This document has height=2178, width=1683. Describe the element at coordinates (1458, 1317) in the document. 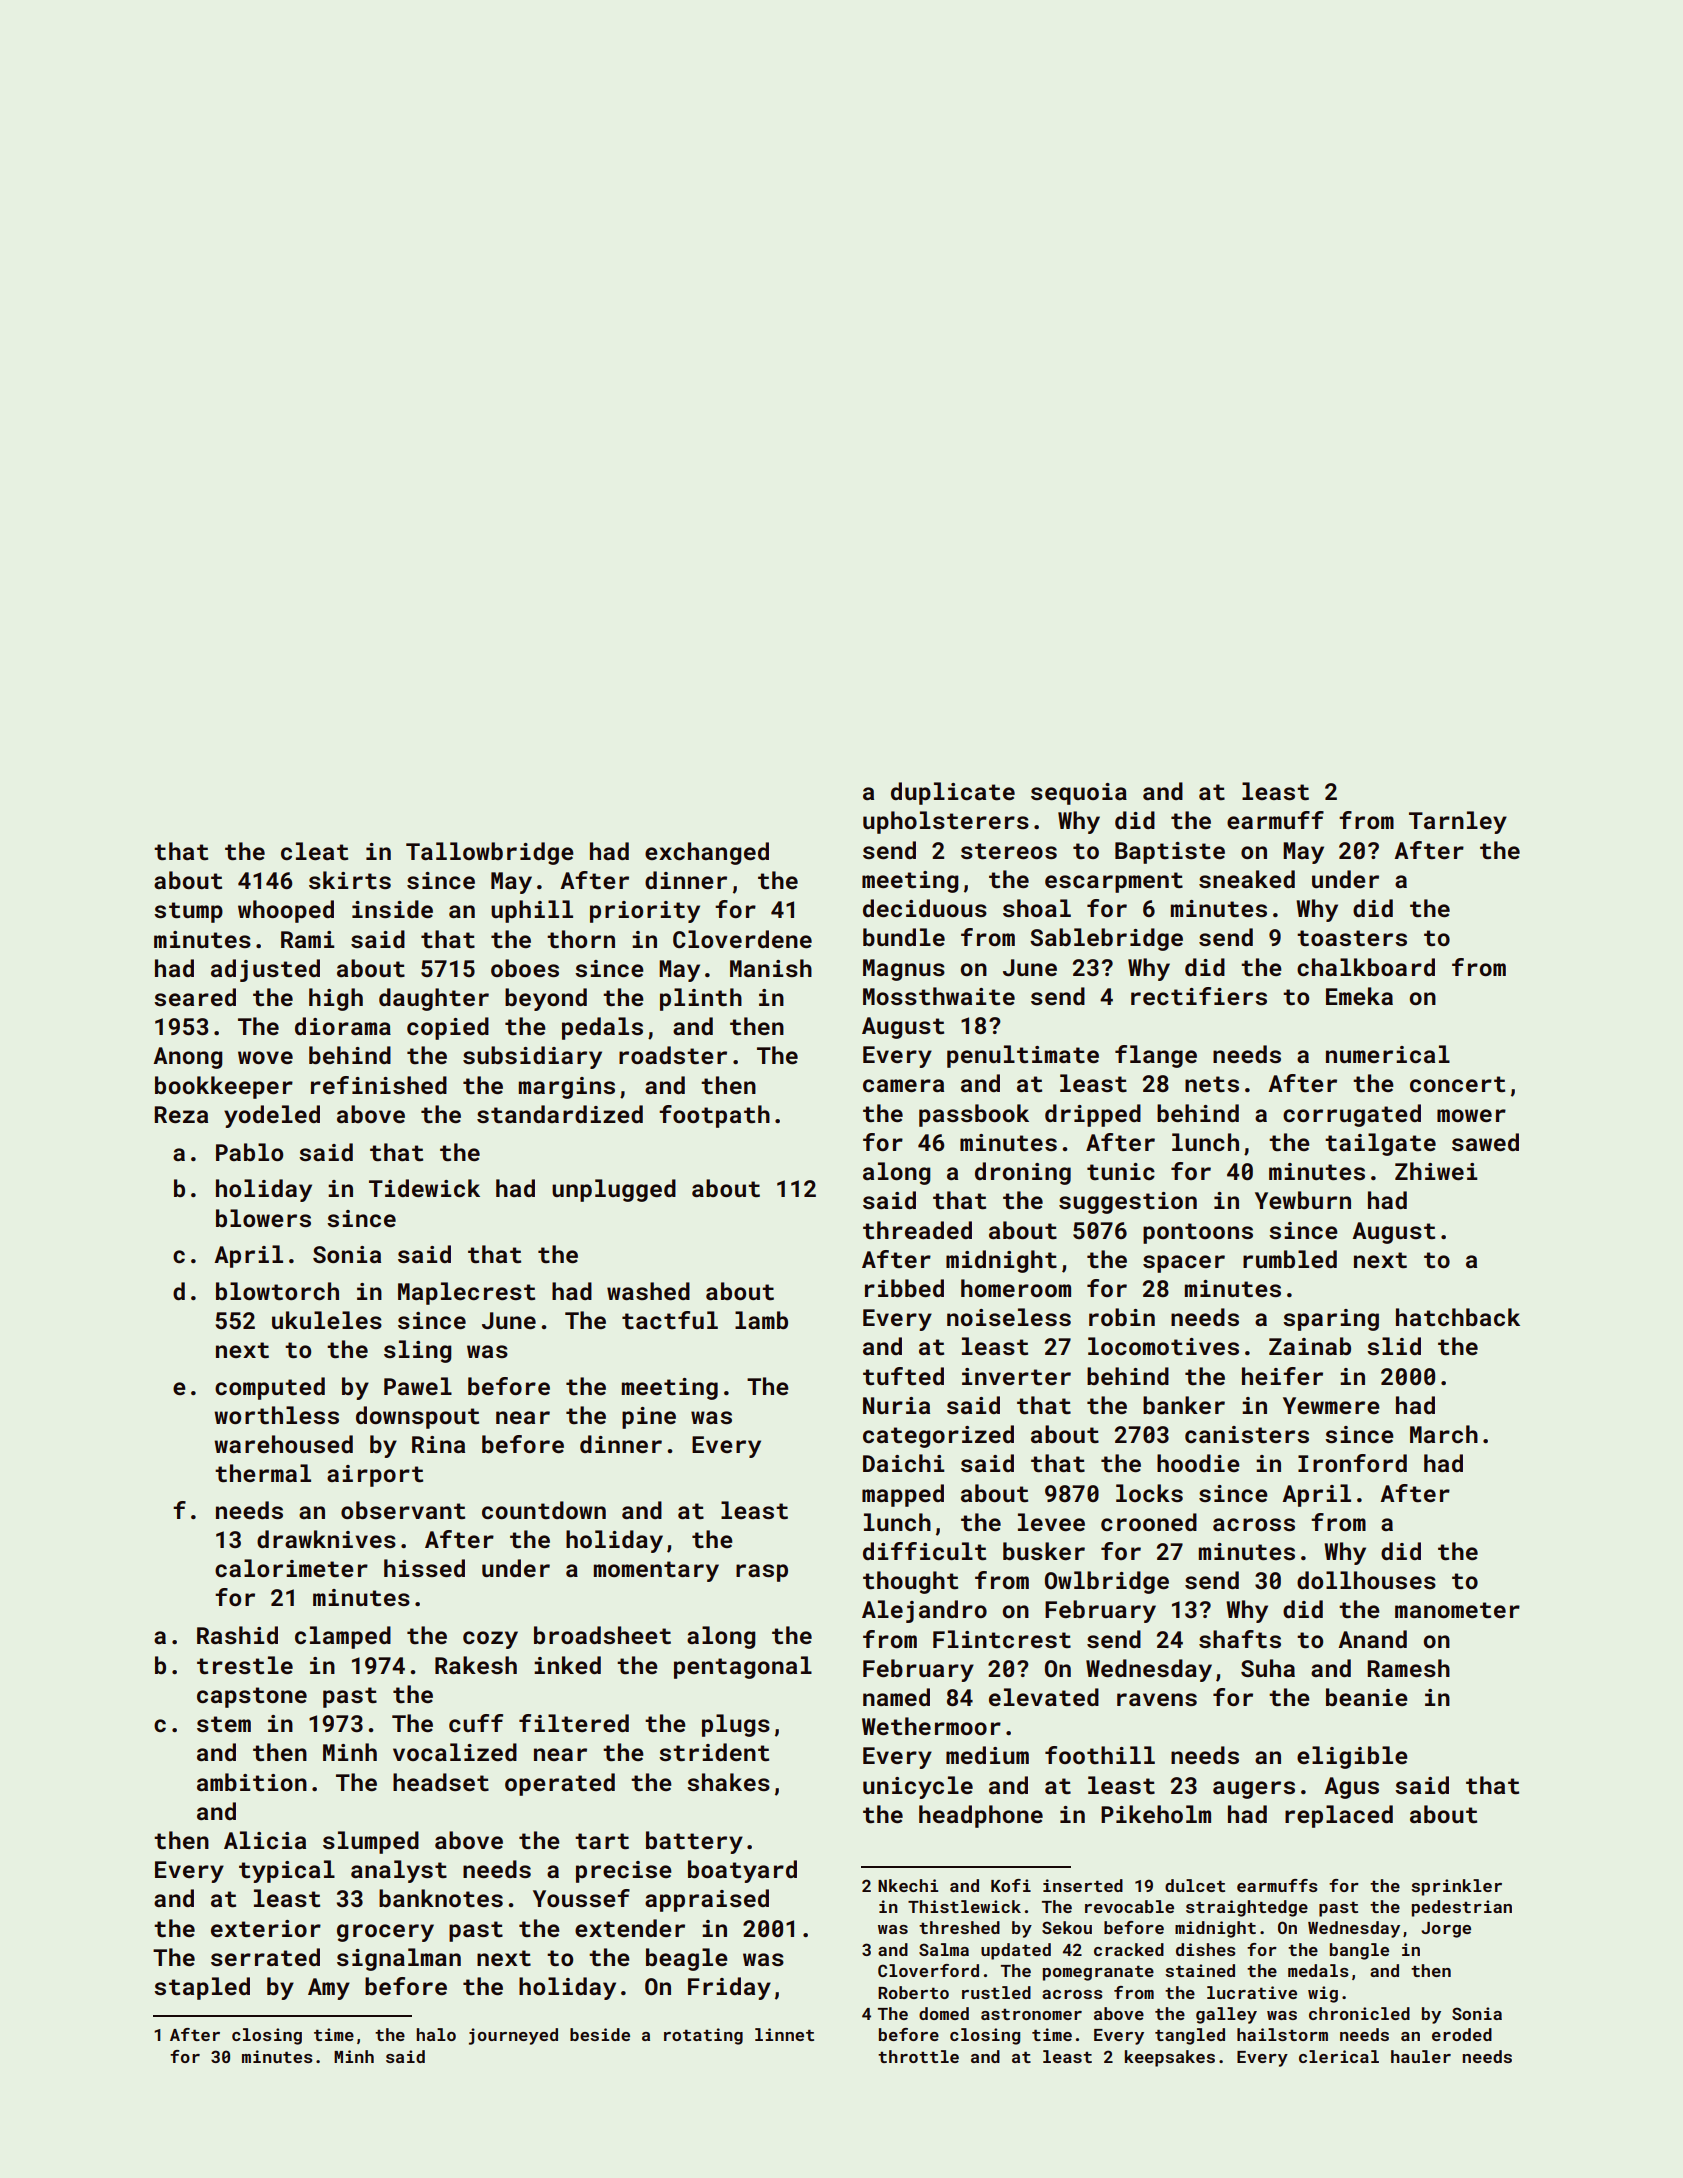

I see `hatchback` at that location.
